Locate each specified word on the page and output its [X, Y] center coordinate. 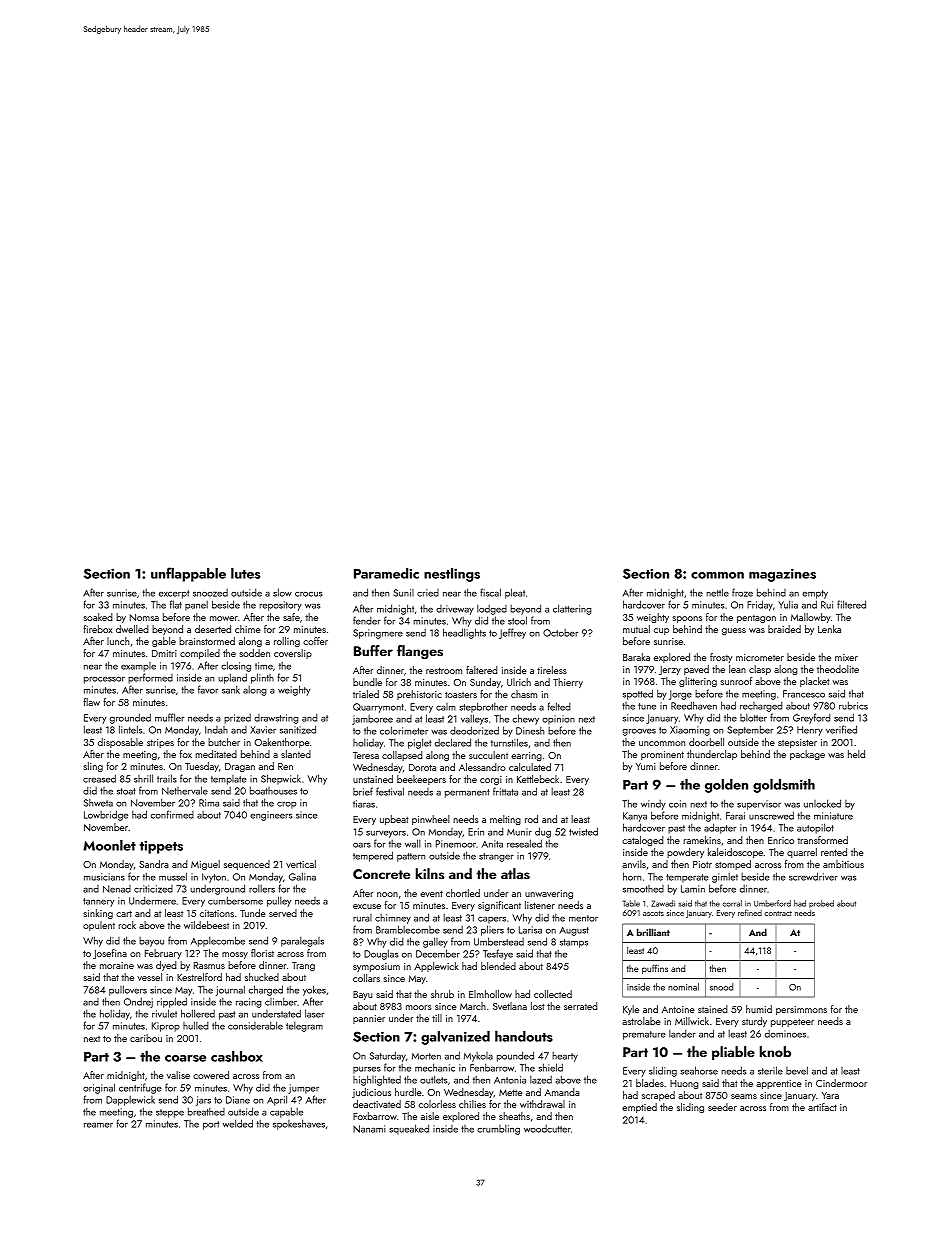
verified [841, 729]
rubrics [853, 705]
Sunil [403, 593]
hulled [195, 1025]
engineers [271, 816]
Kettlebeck [538, 779]
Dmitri [164, 653]
